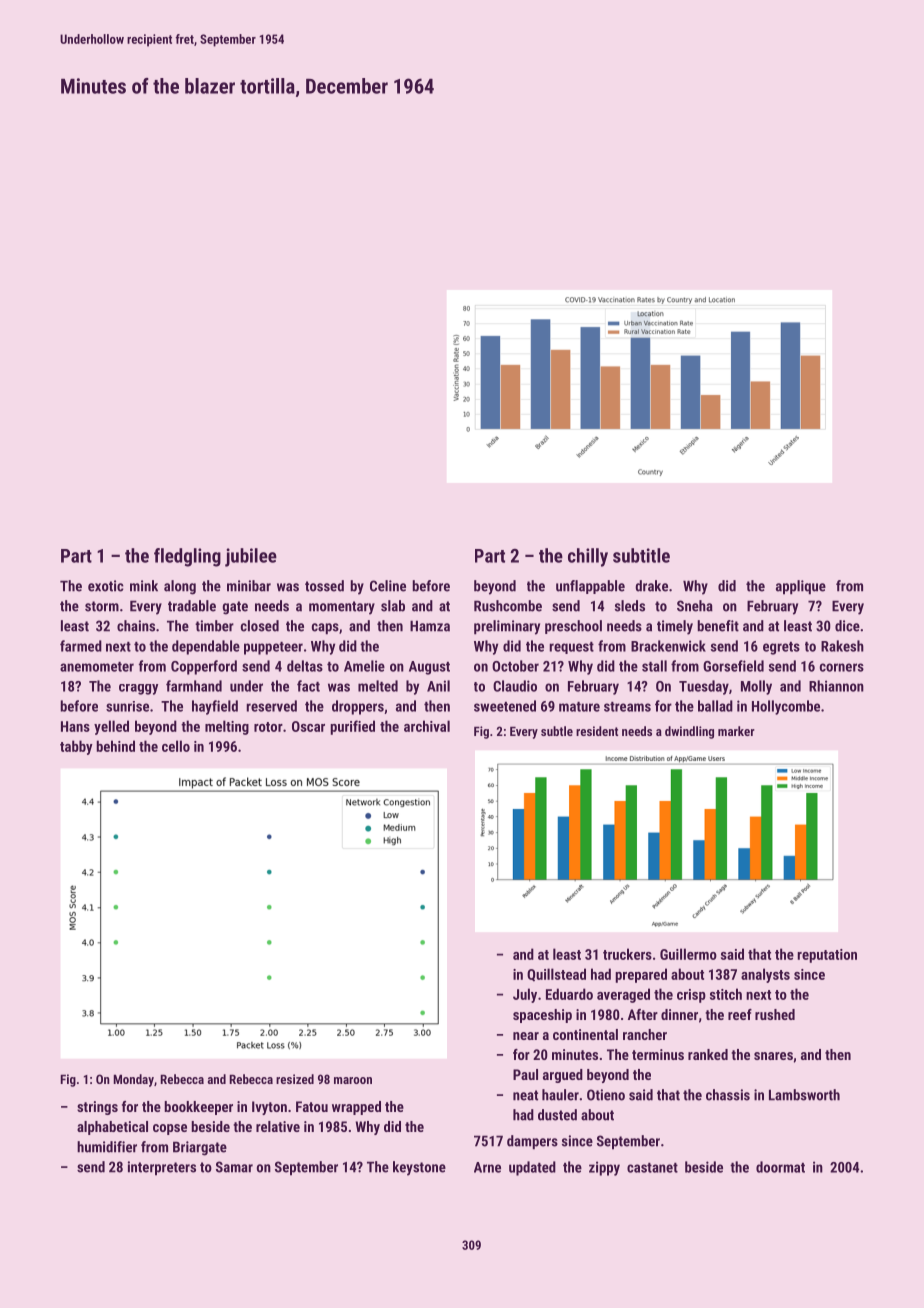 The height and width of the page is (1308, 924). What do you see at coordinates (689, 732) in the page?
I see `dwindling` at bounding box center [689, 732].
